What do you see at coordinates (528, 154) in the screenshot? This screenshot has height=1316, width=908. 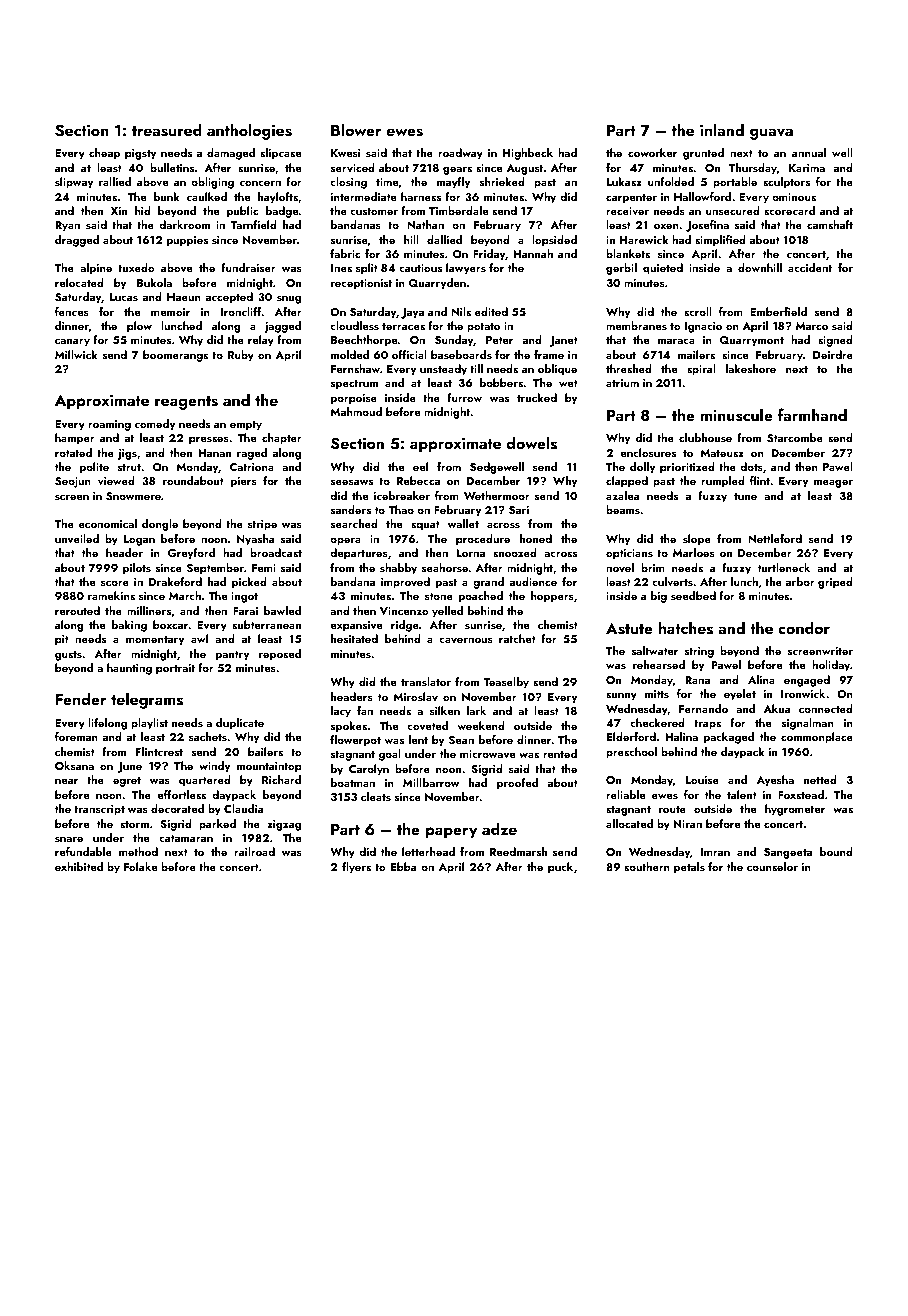 I see `Highbeck` at bounding box center [528, 154].
